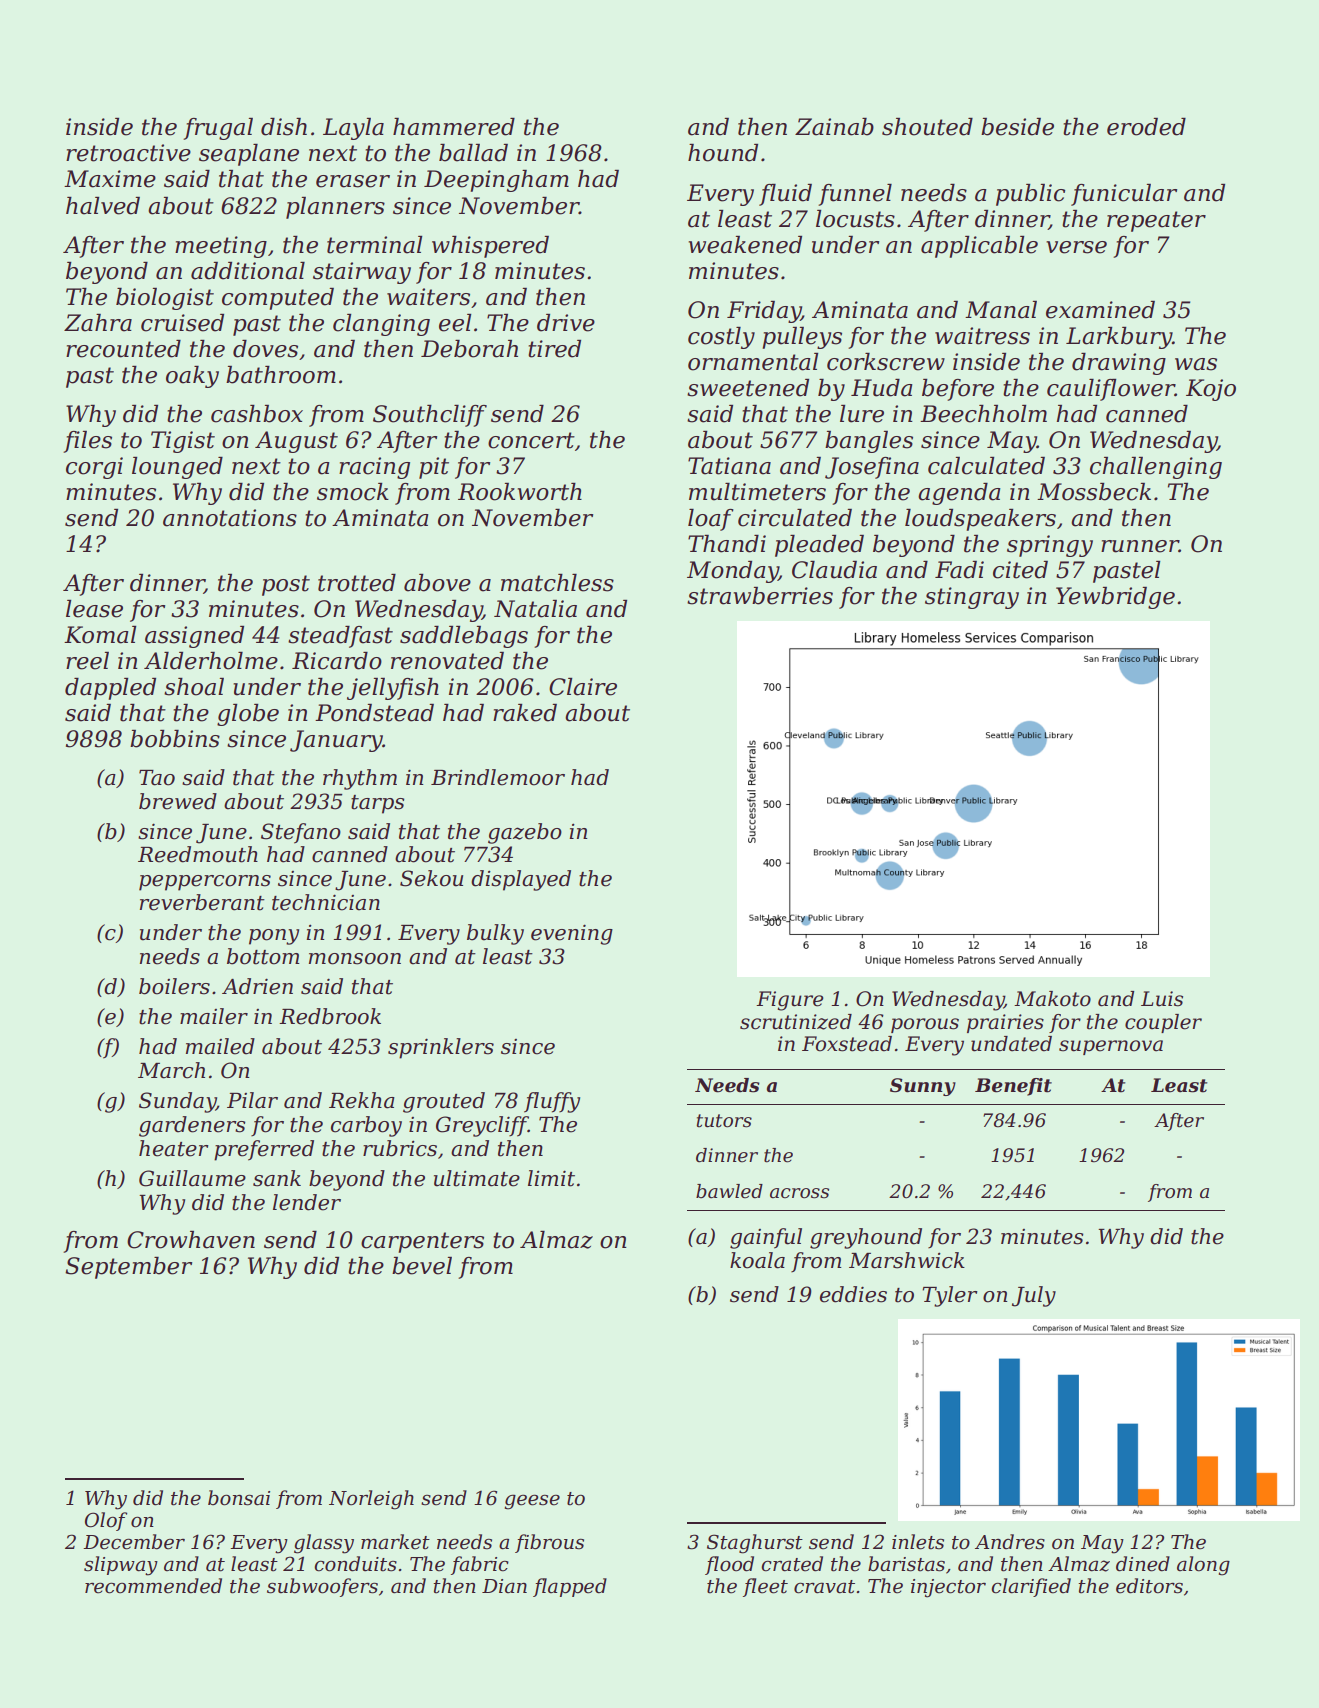 Image resolution: width=1319 pixels, height=1708 pixels. What do you see at coordinates (174, 986) in the screenshot?
I see `boilers` at bounding box center [174, 986].
